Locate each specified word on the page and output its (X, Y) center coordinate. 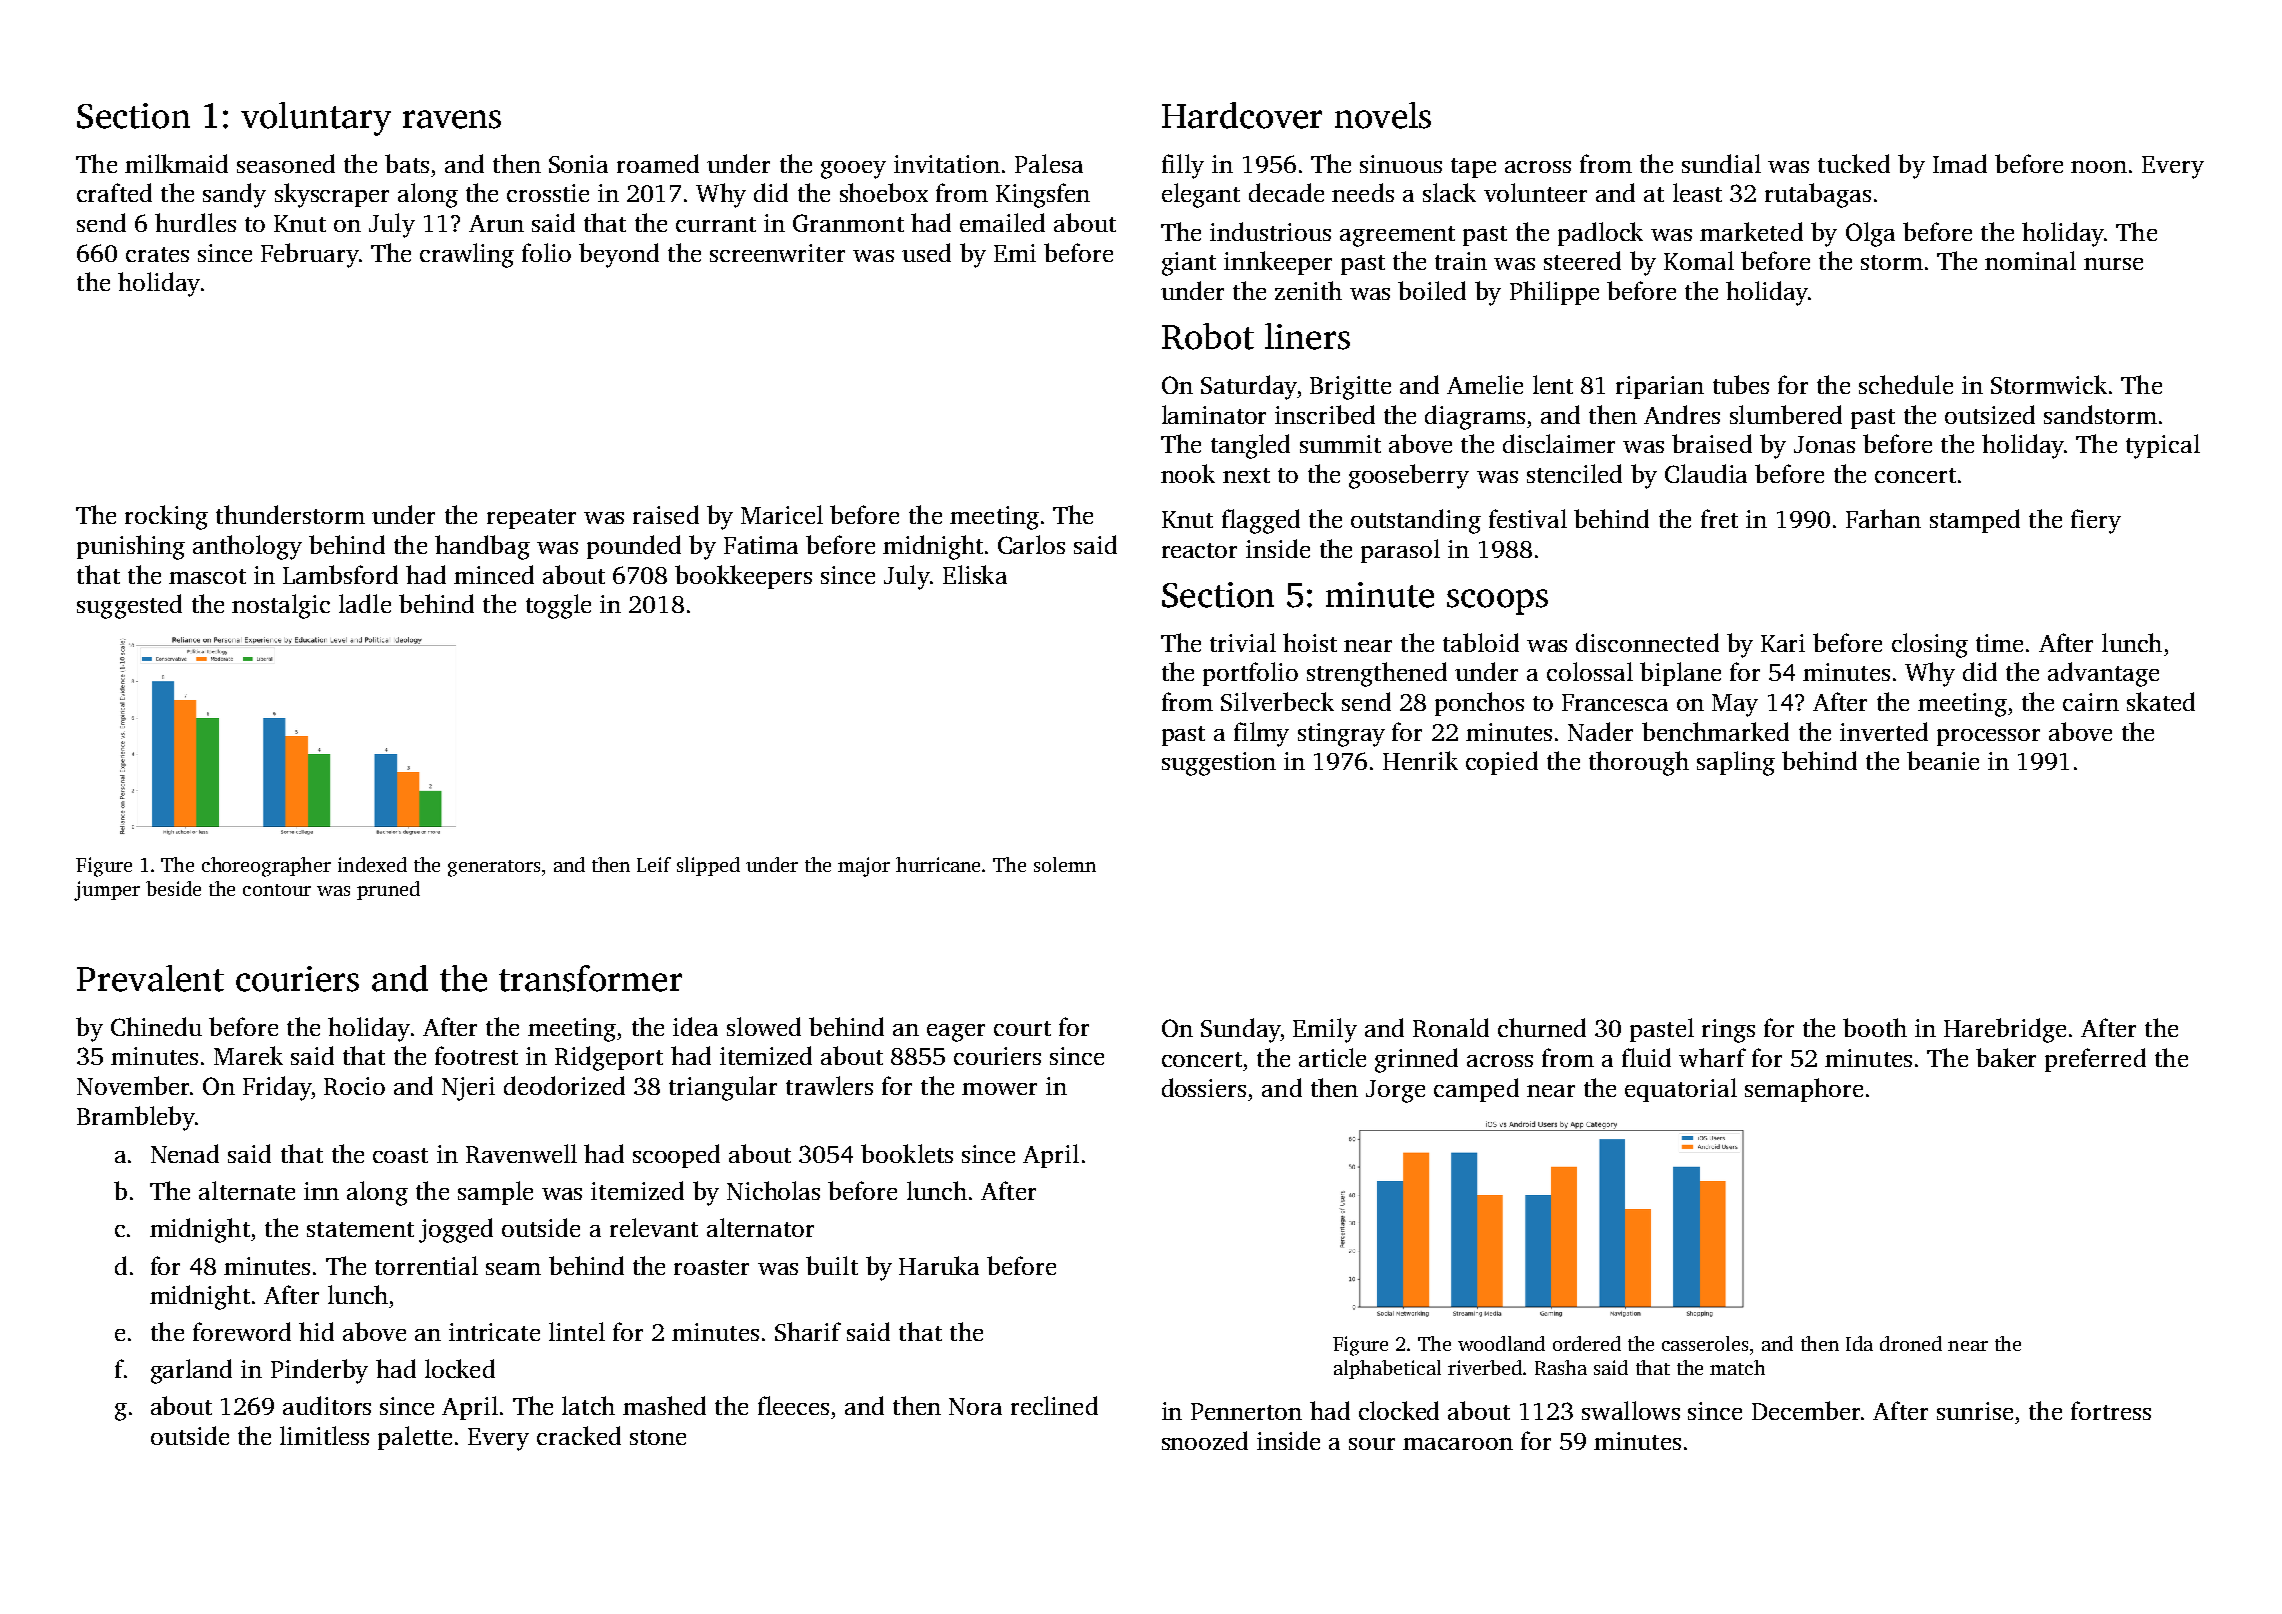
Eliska (975, 574)
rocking (166, 517)
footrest (476, 1055)
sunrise (1975, 1411)
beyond (619, 255)
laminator (1214, 414)
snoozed (1205, 1440)
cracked (579, 1435)
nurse (2113, 264)
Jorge (1395, 1091)
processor (1988, 737)
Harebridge (2005, 1030)
